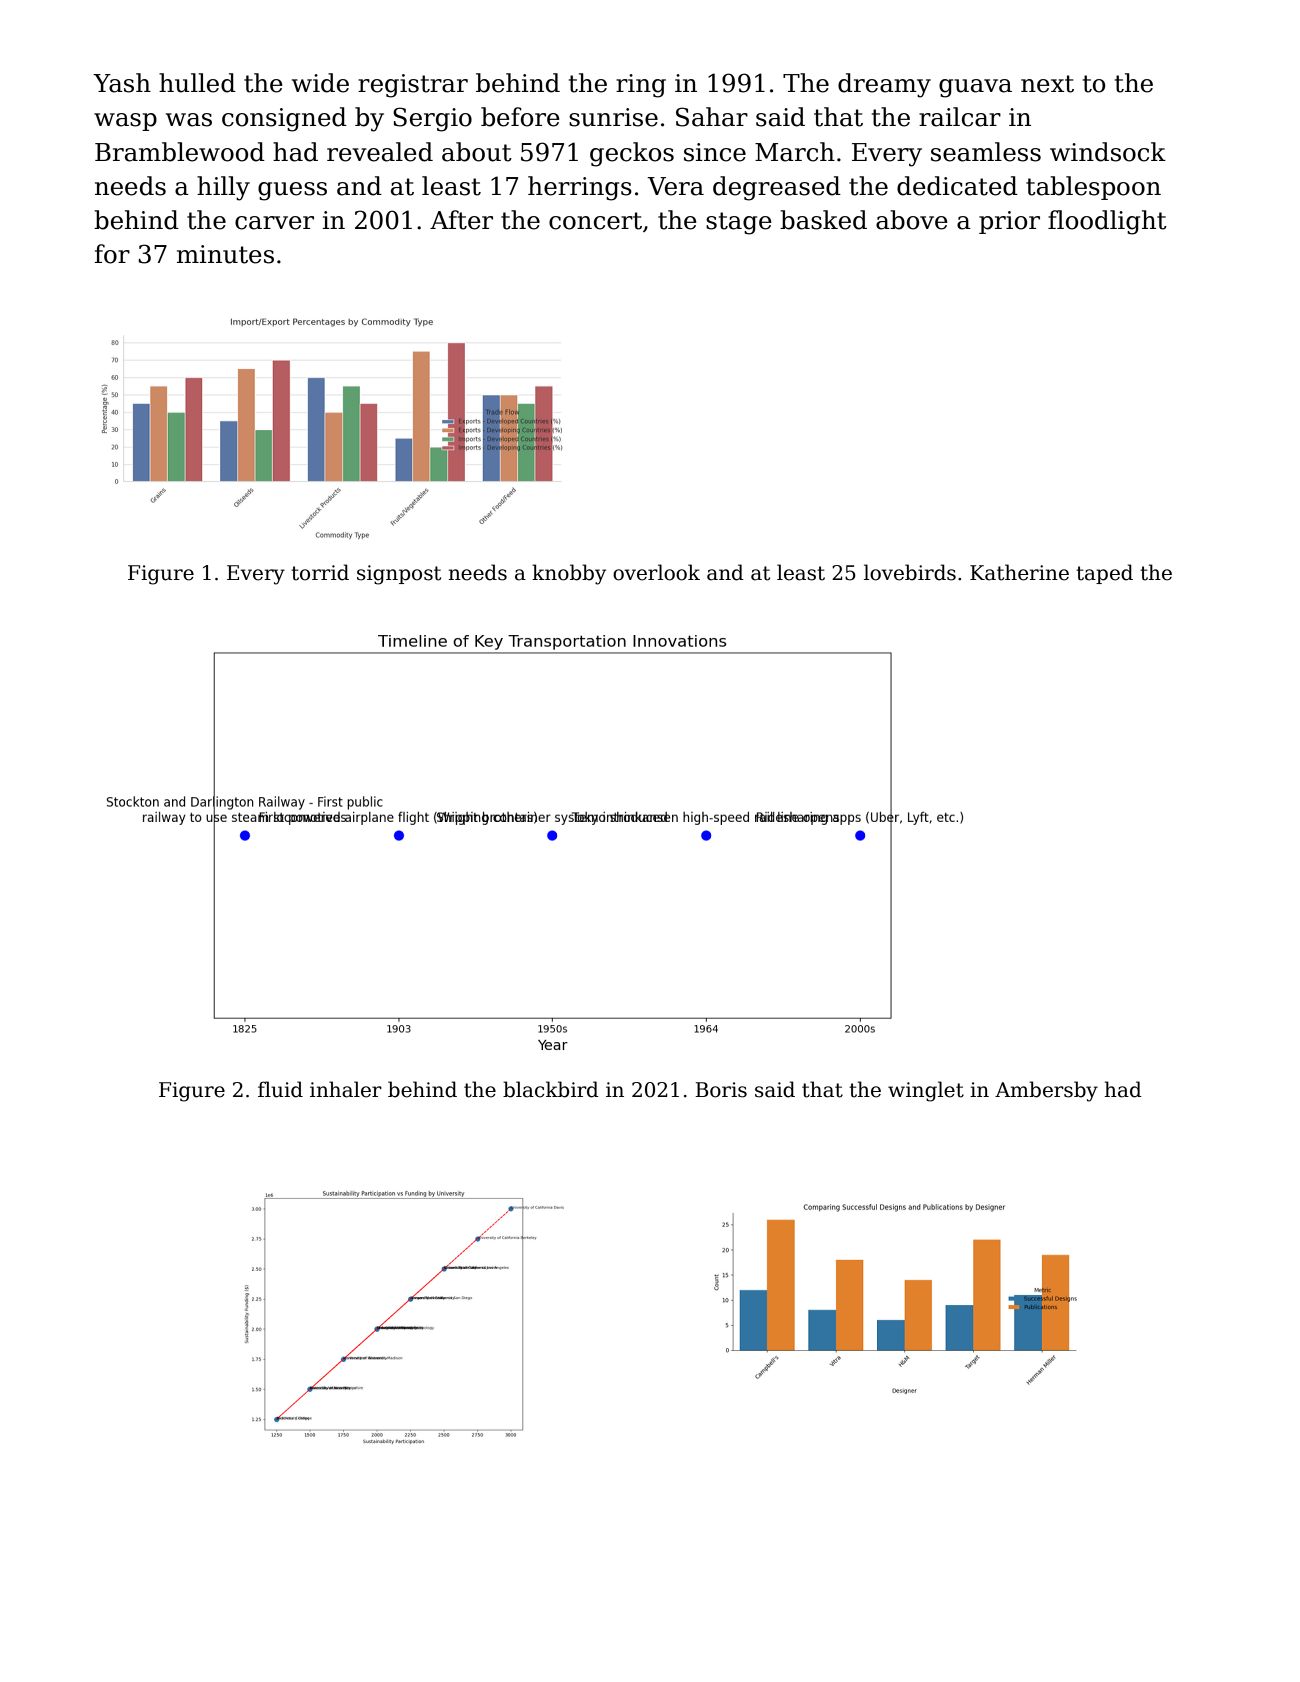 The width and height of the screenshot is (1300, 1682). Describe the element at coordinates (1047, 84) in the screenshot. I see `next` at that location.
